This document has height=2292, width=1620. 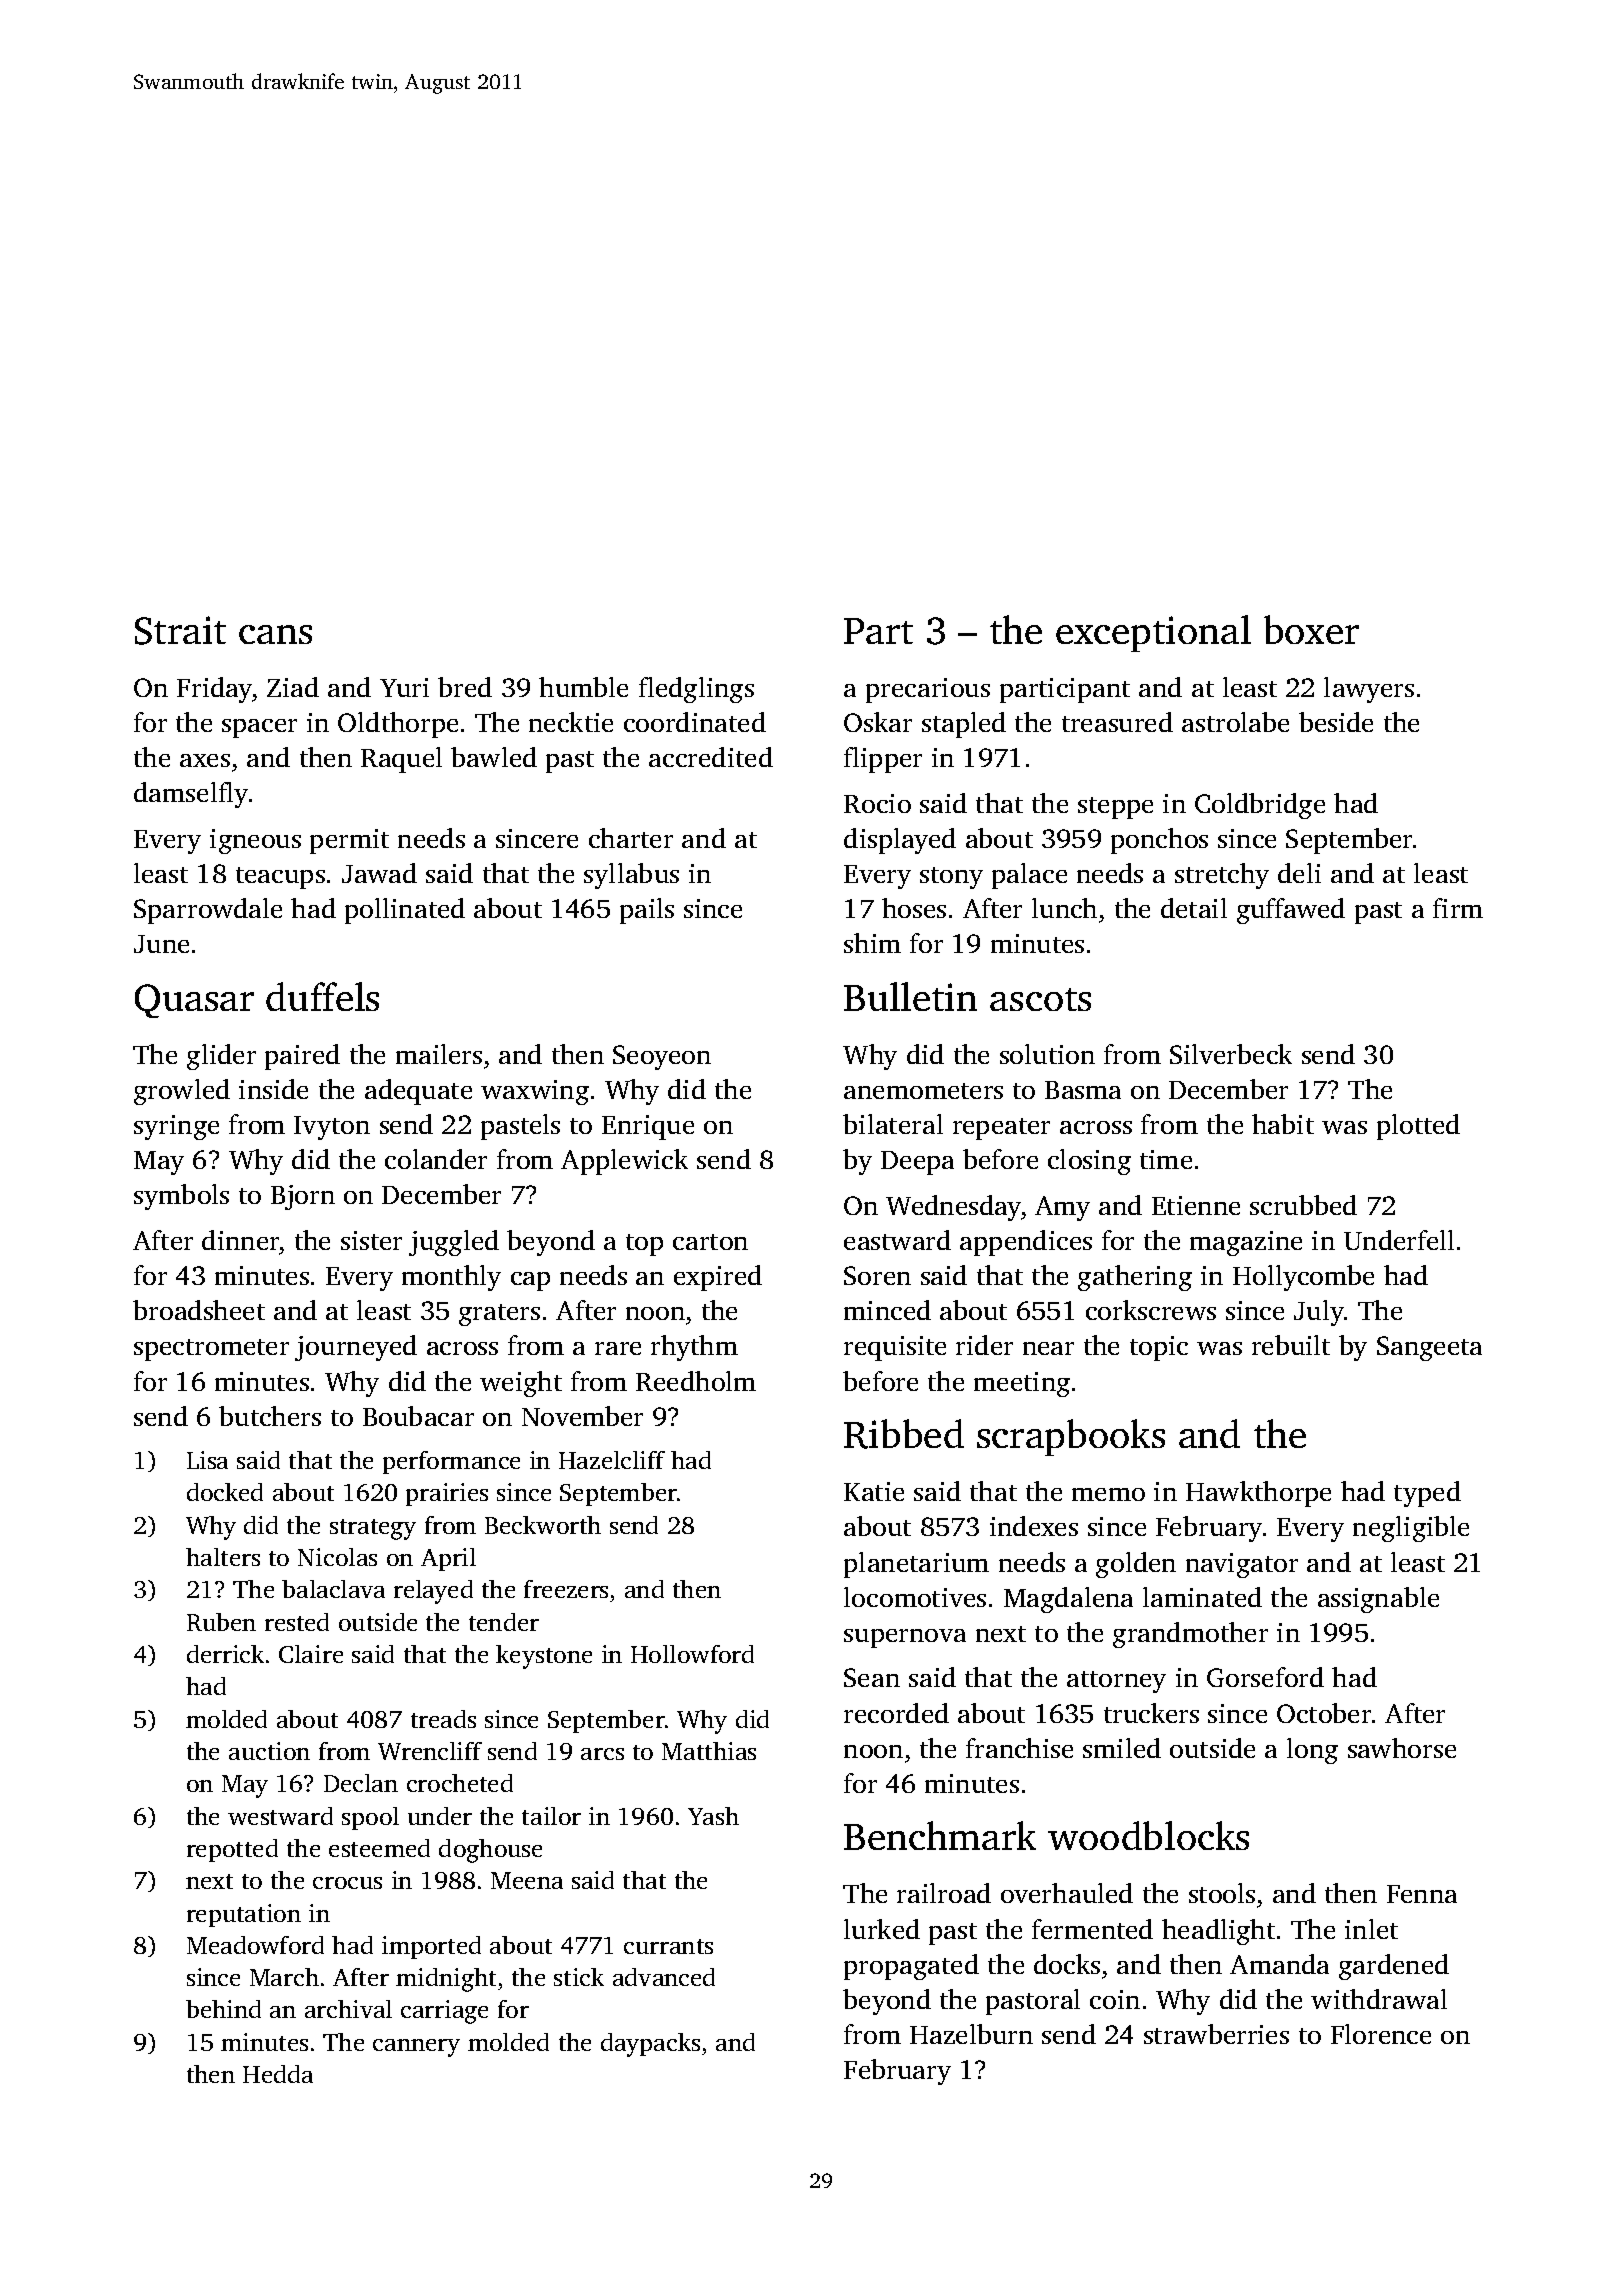 I want to click on Sangeeta, so click(x=1429, y=1348).
